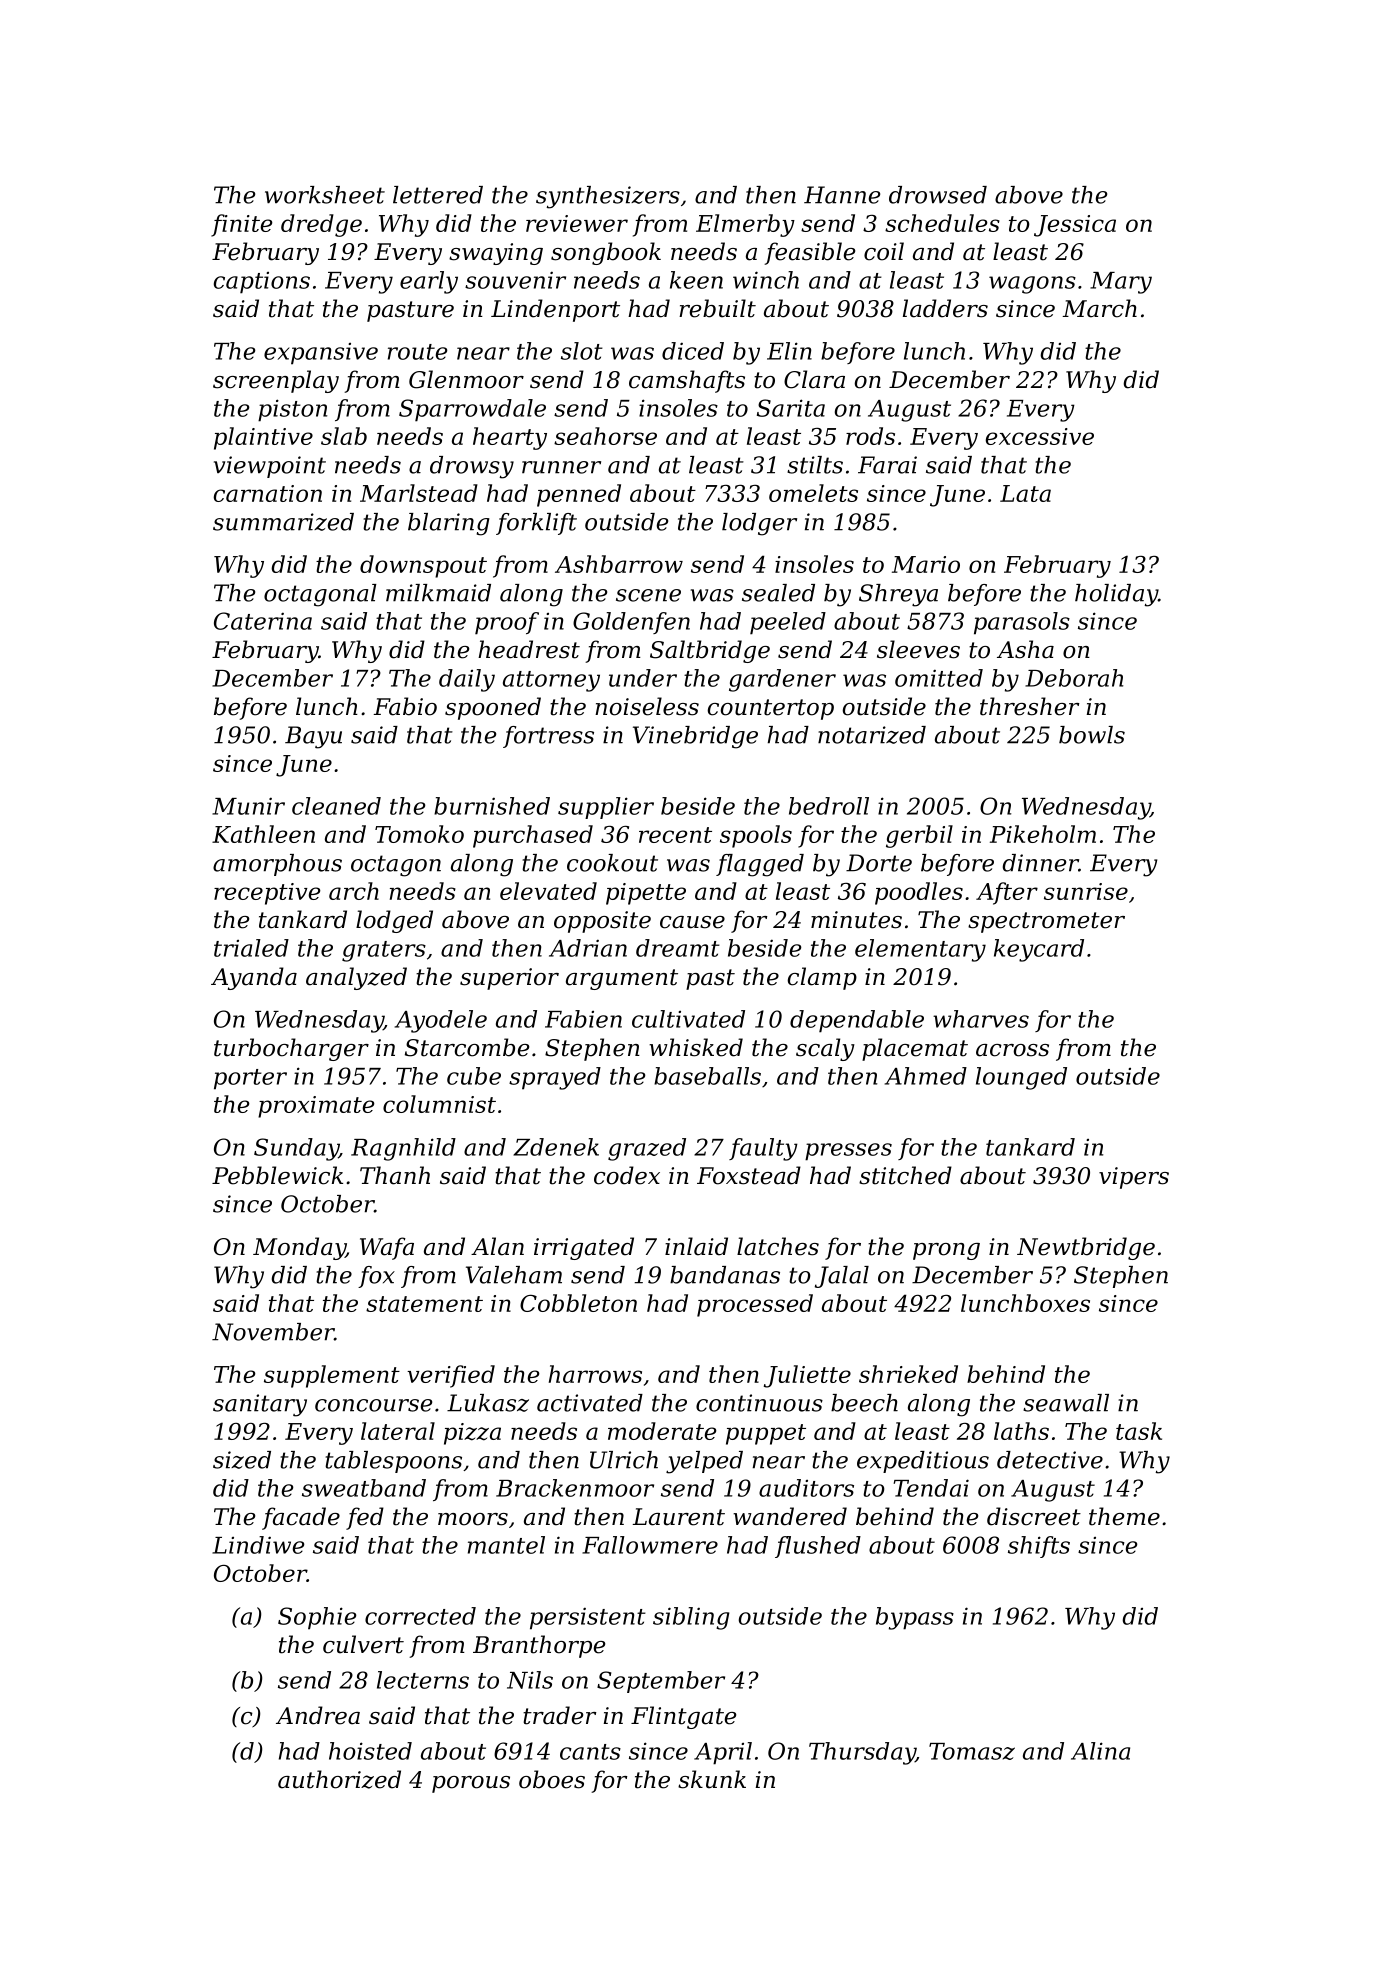 This page has height=1969, width=1386. What do you see at coordinates (650, 1545) in the page?
I see `Fallowmere` at bounding box center [650, 1545].
